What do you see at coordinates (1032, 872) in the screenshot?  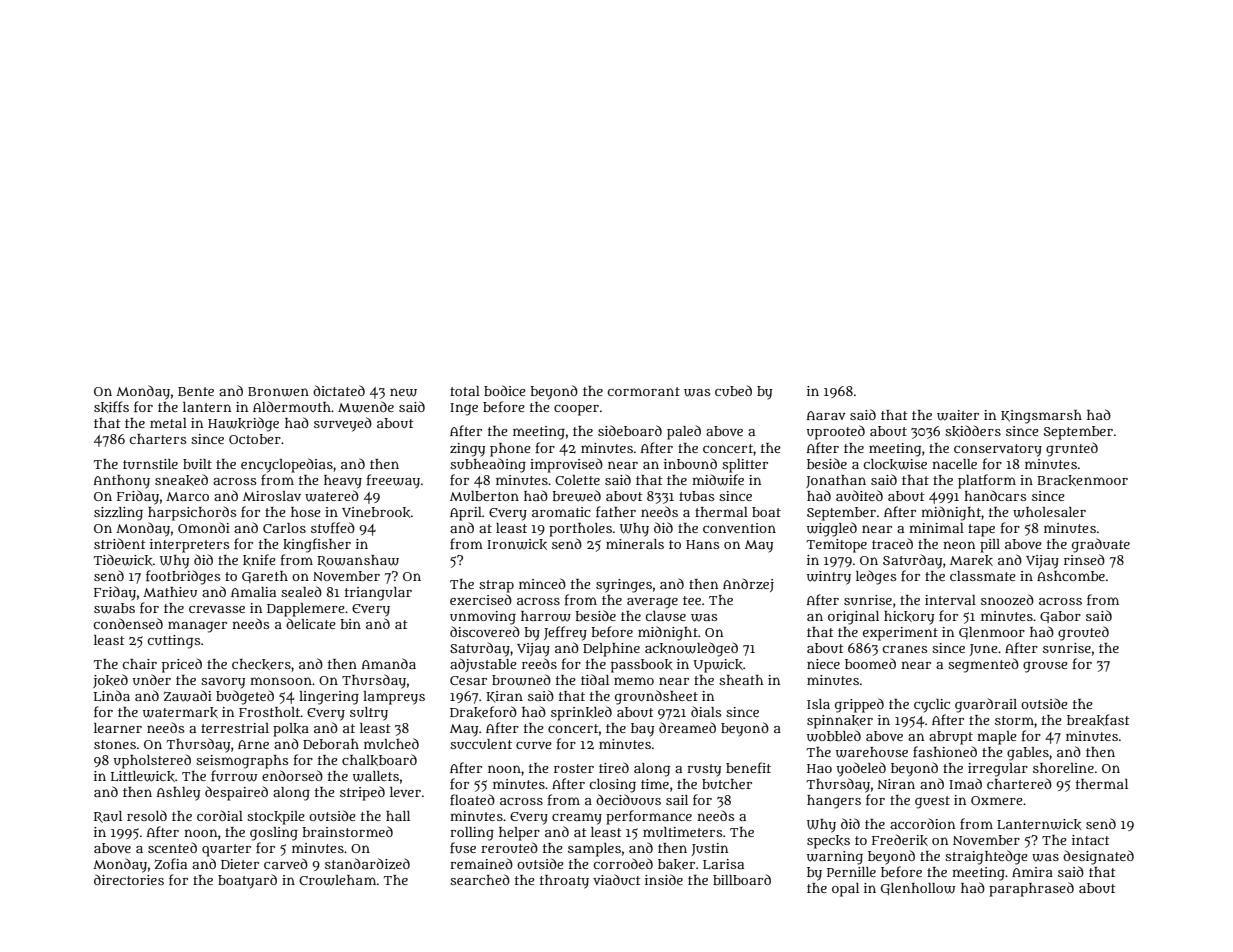 I see `Amira` at bounding box center [1032, 872].
